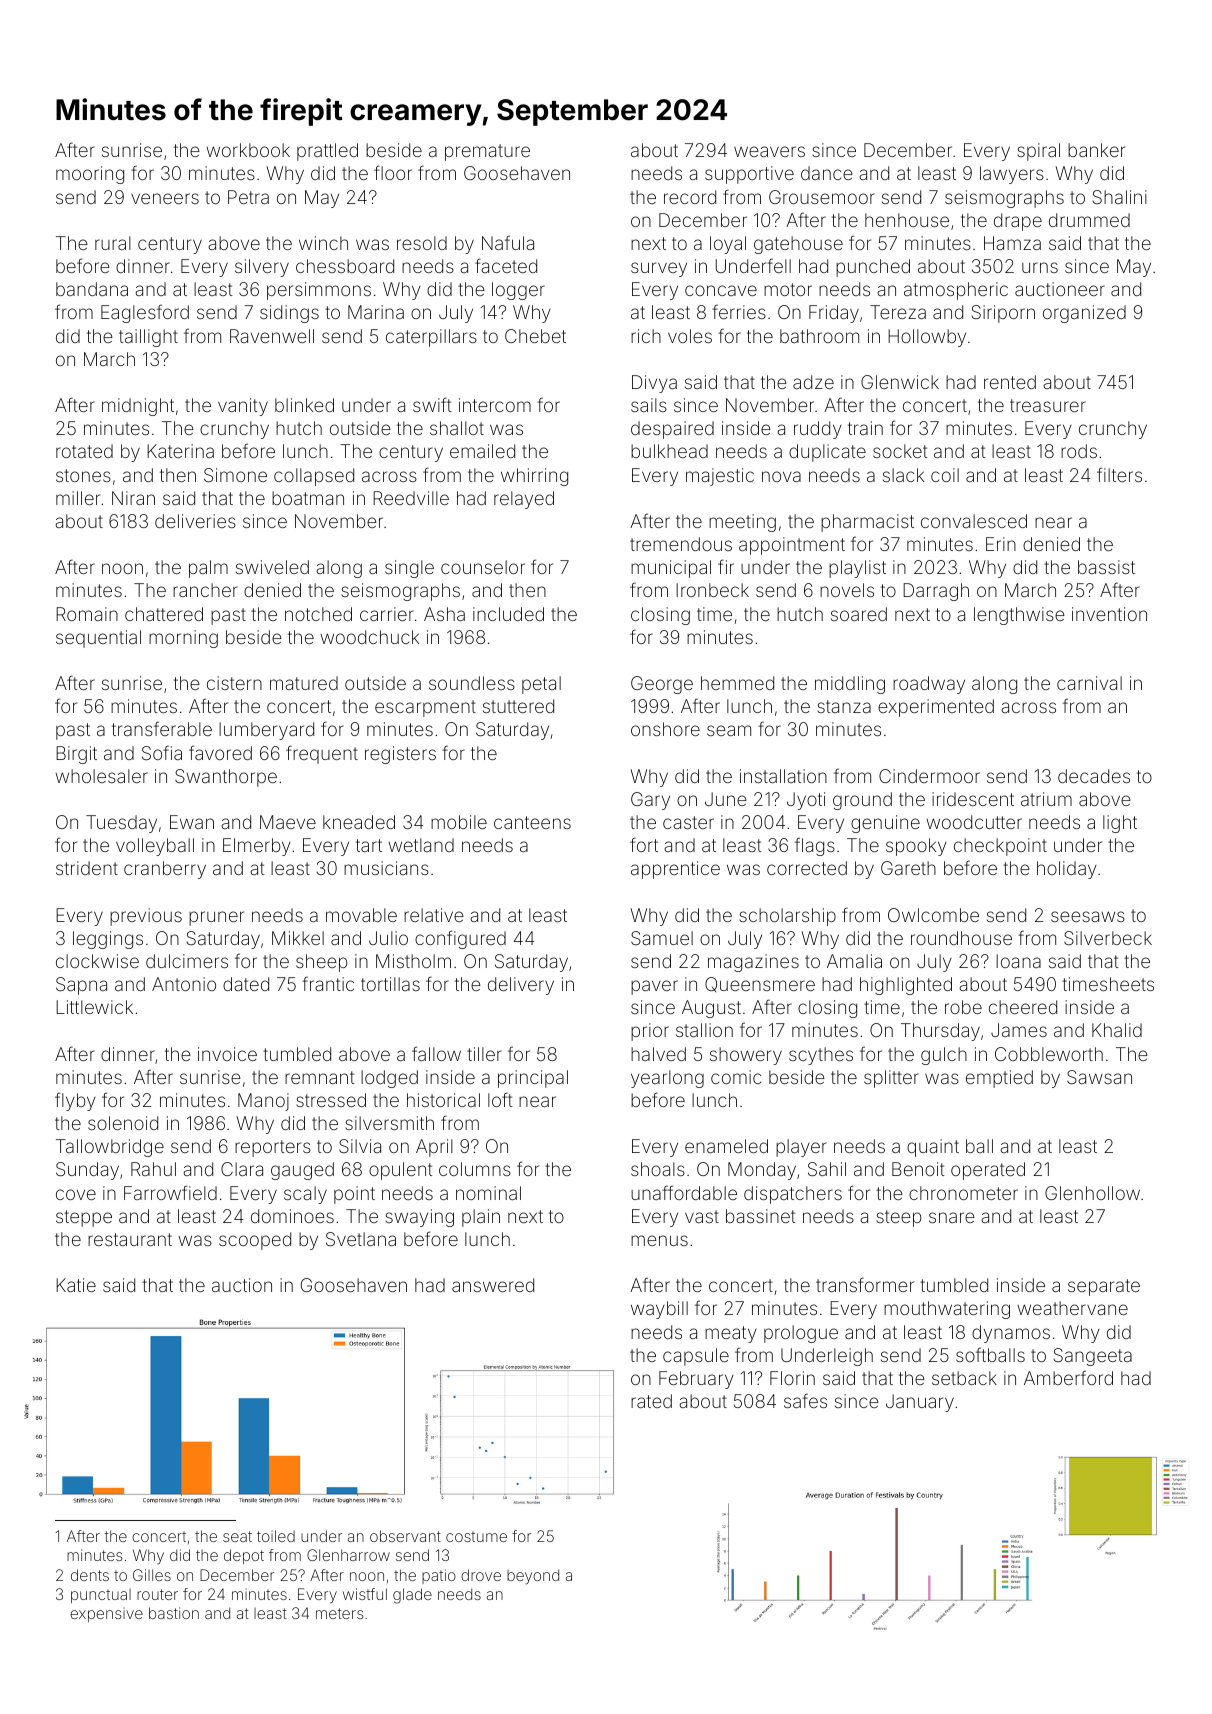 This image has width=1212, height=1714. I want to click on Nafula, so click(508, 242).
